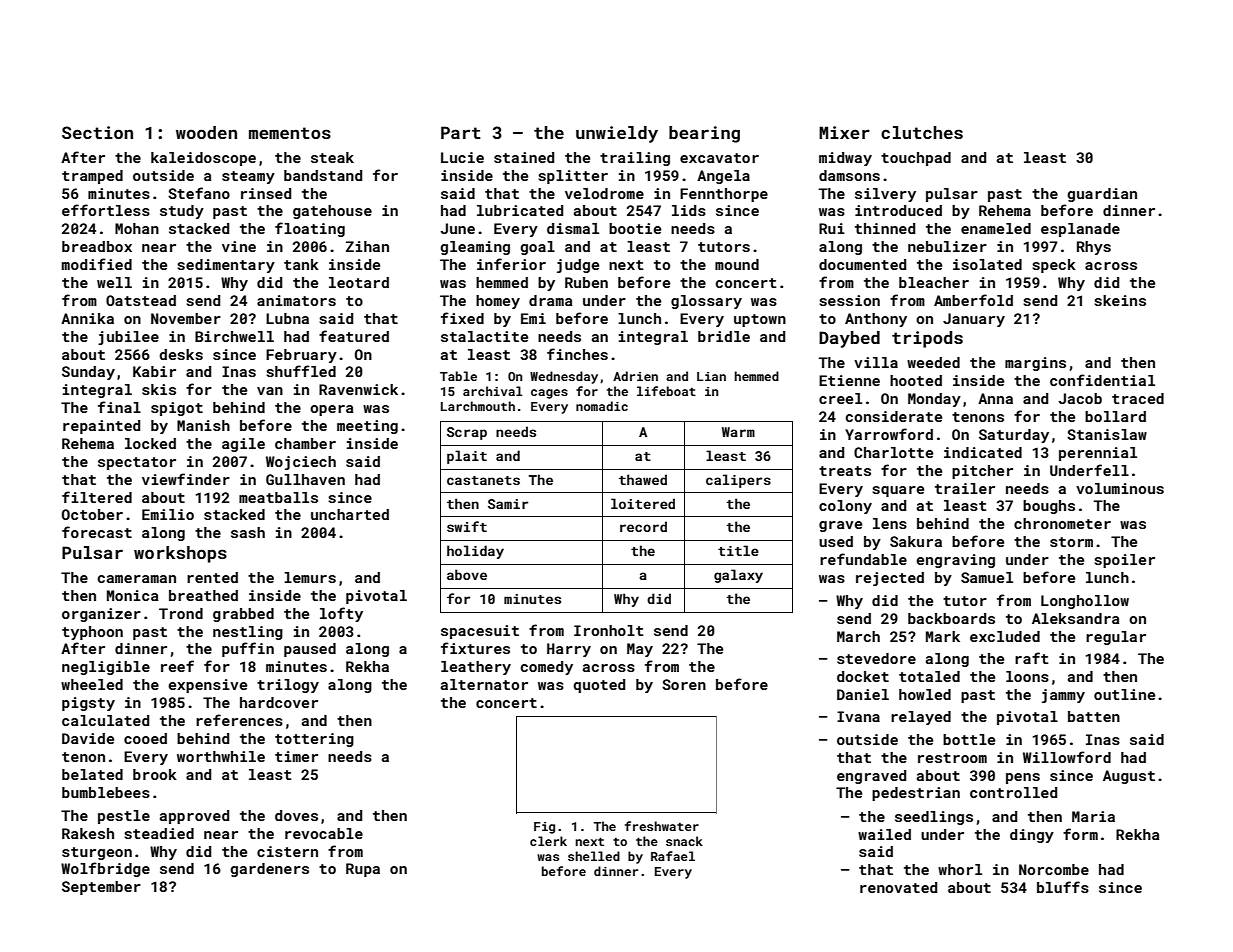 This document has width=1233, height=952. What do you see at coordinates (922, 132) in the document?
I see `clutches` at bounding box center [922, 132].
